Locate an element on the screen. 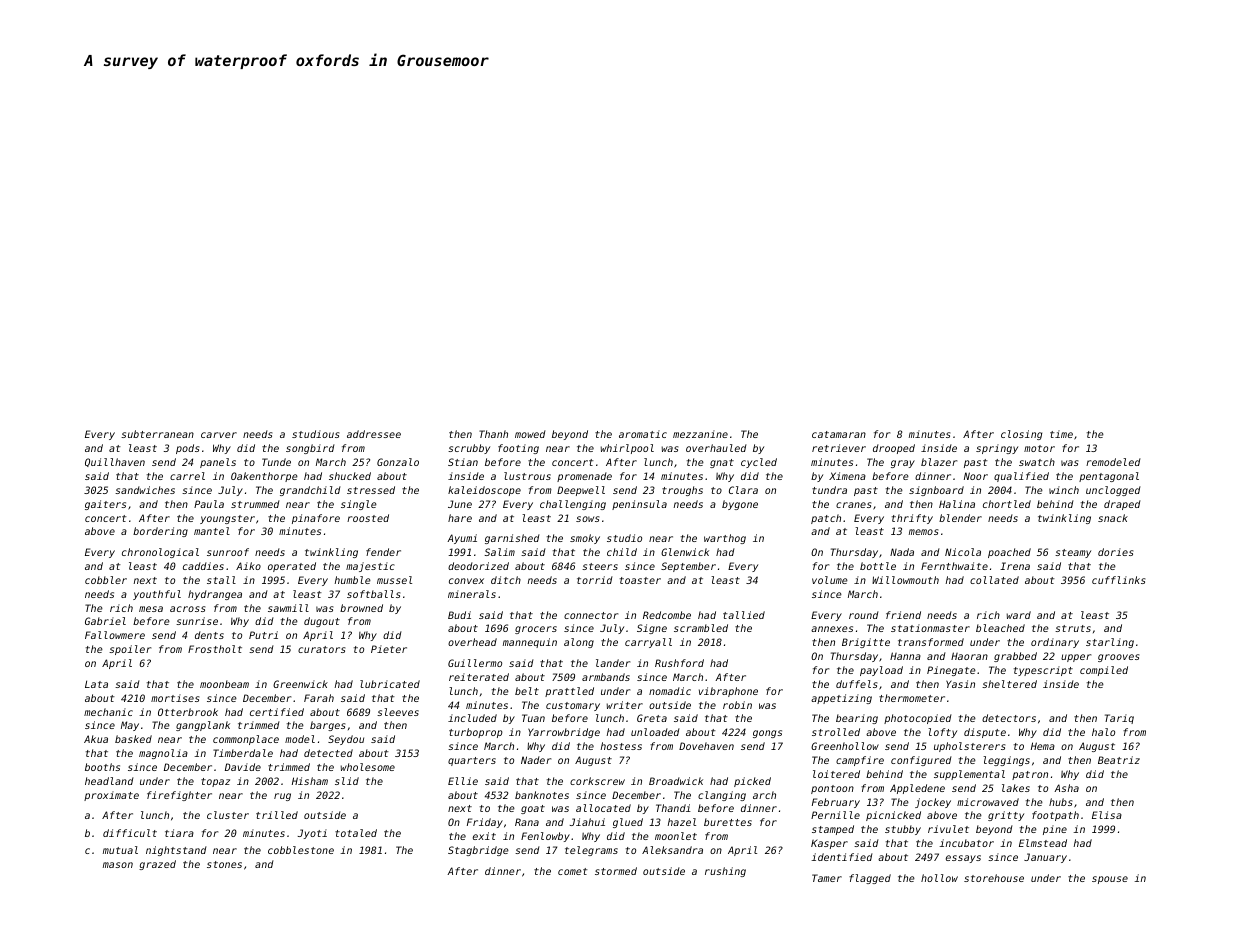  topaz is located at coordinates (215, 782).
